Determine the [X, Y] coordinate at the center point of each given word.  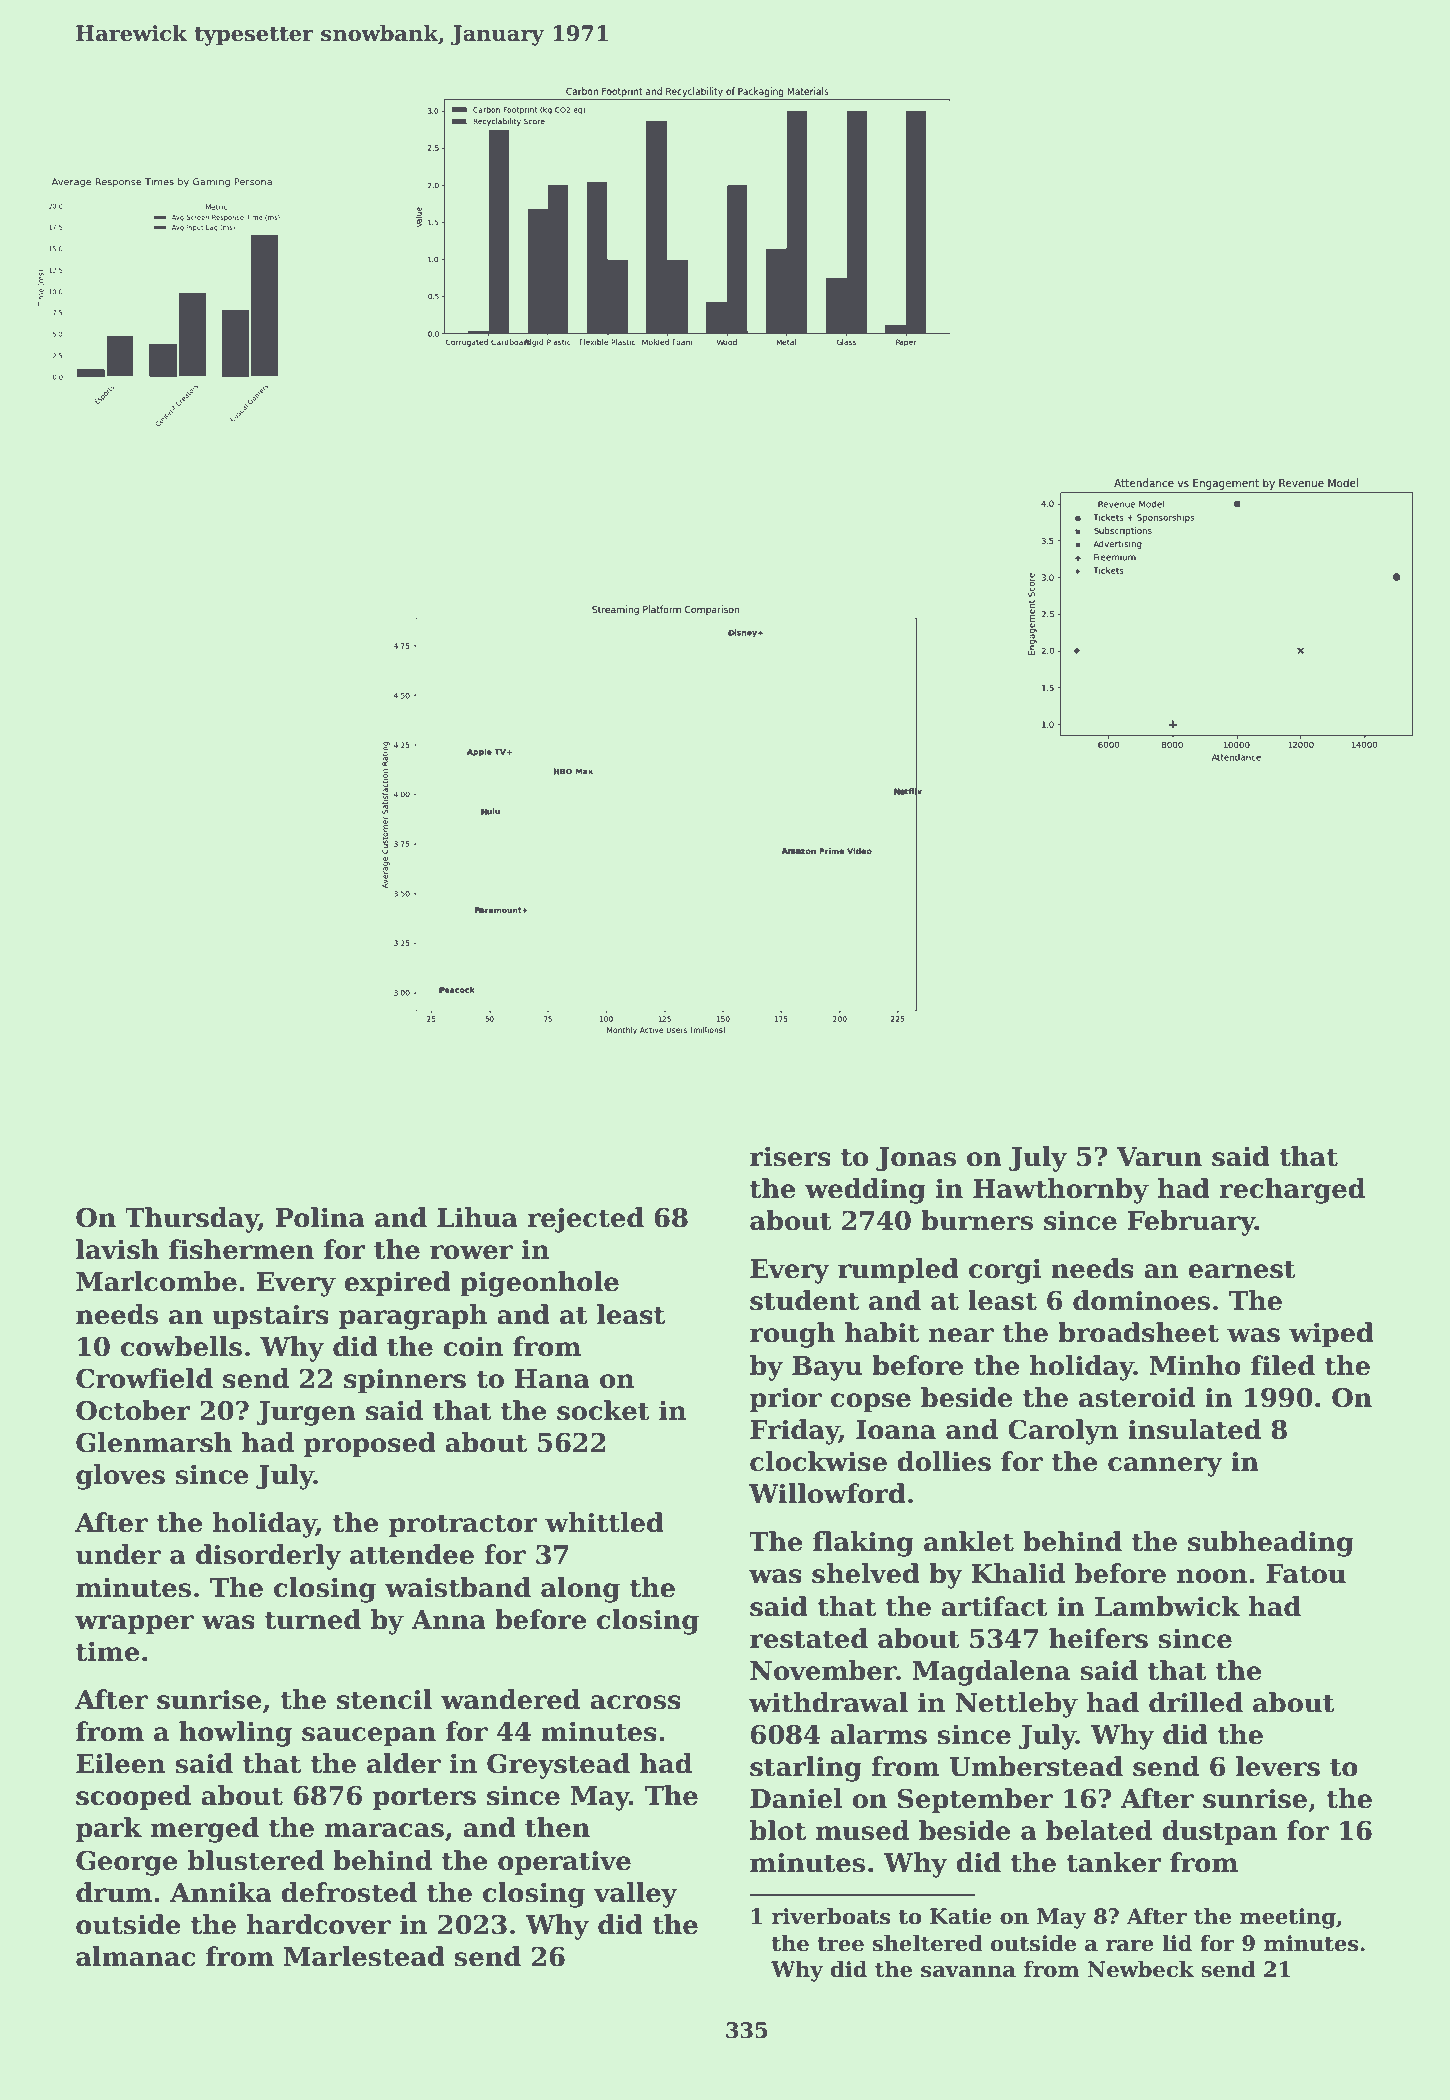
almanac [135, 1956]
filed [1283, 1365]
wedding [865, 1191]
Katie [961, 1916]
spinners [405, 1381]
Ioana [896, 1430]
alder [404, 1763]
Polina [320, 1217]
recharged [1292, 1191]
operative [564, 1863]
